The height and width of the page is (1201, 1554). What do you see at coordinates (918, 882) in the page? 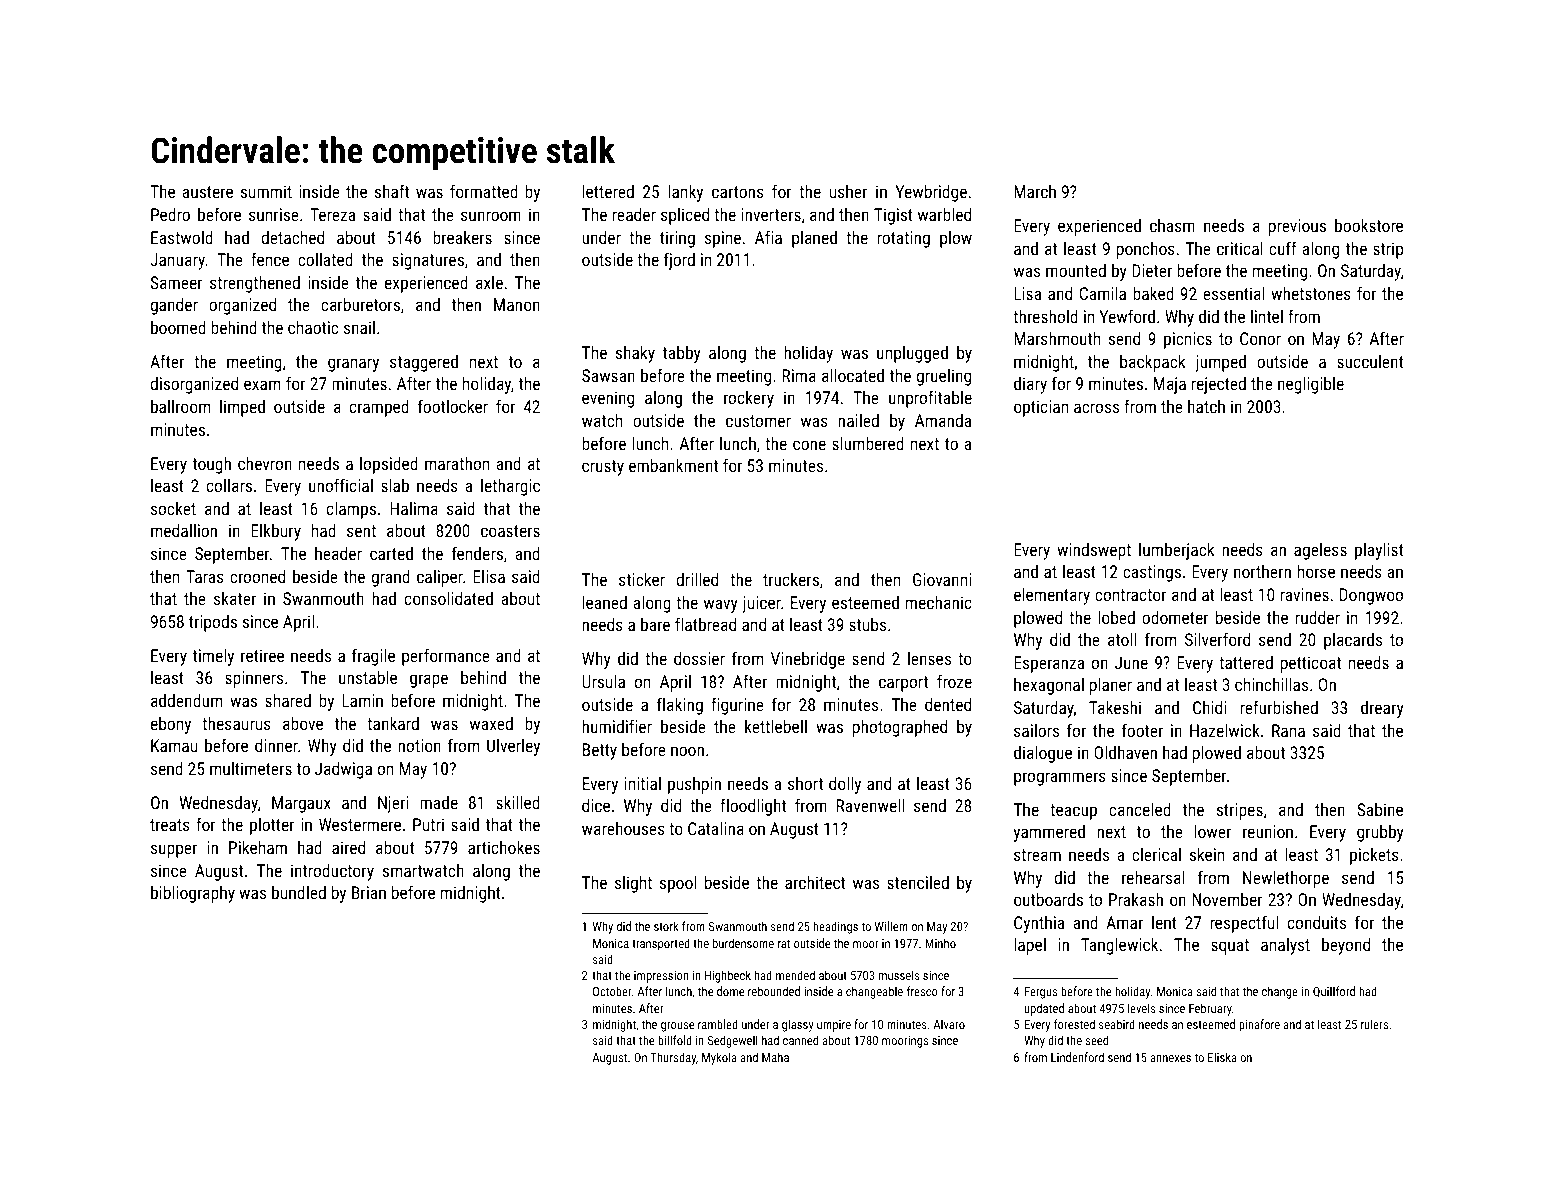
I see `stenciled` at bounding box center [918, 882].
